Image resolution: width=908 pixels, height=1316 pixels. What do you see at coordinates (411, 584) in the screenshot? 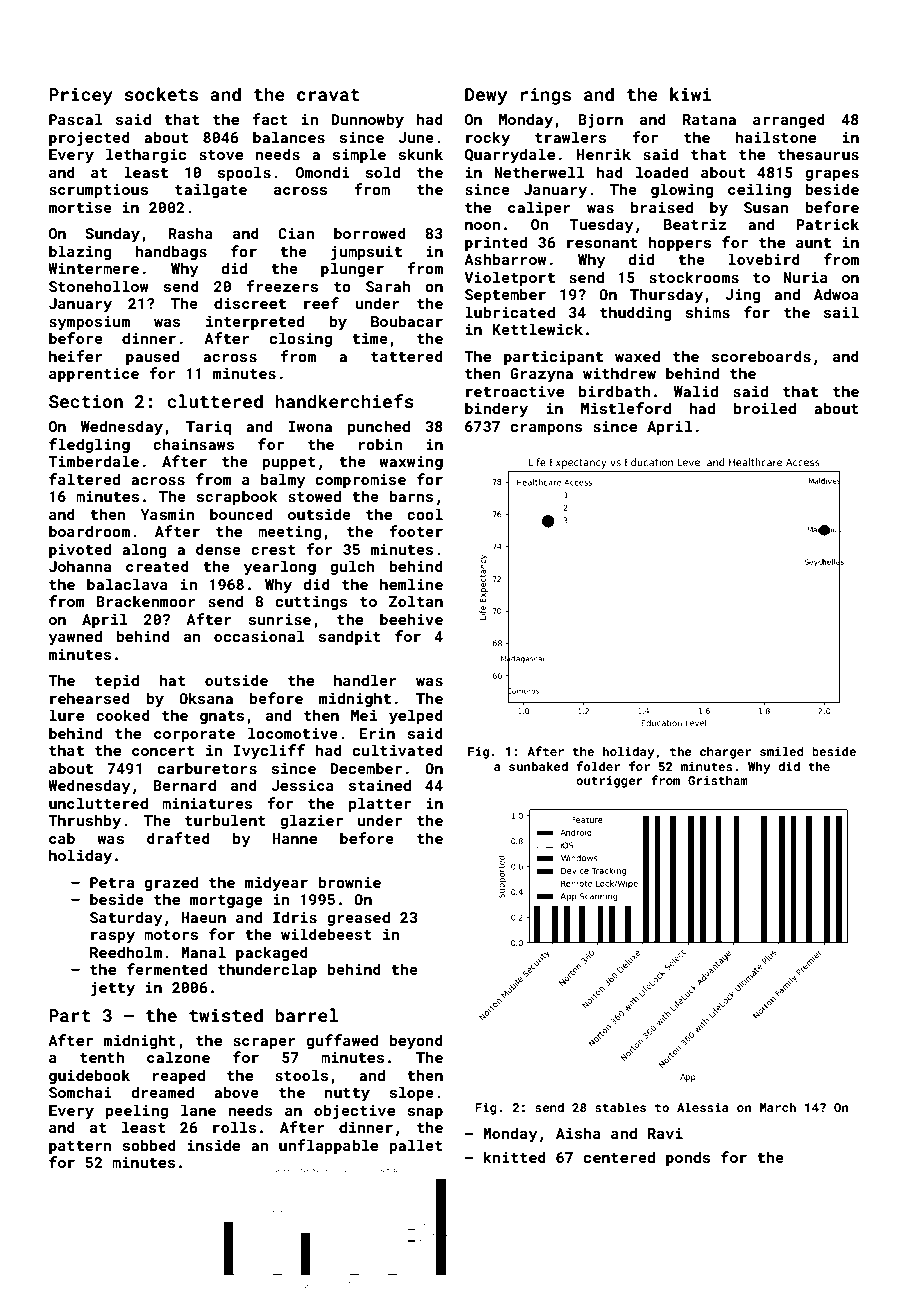
I see `hemline` at bounding box center [411, 584].
